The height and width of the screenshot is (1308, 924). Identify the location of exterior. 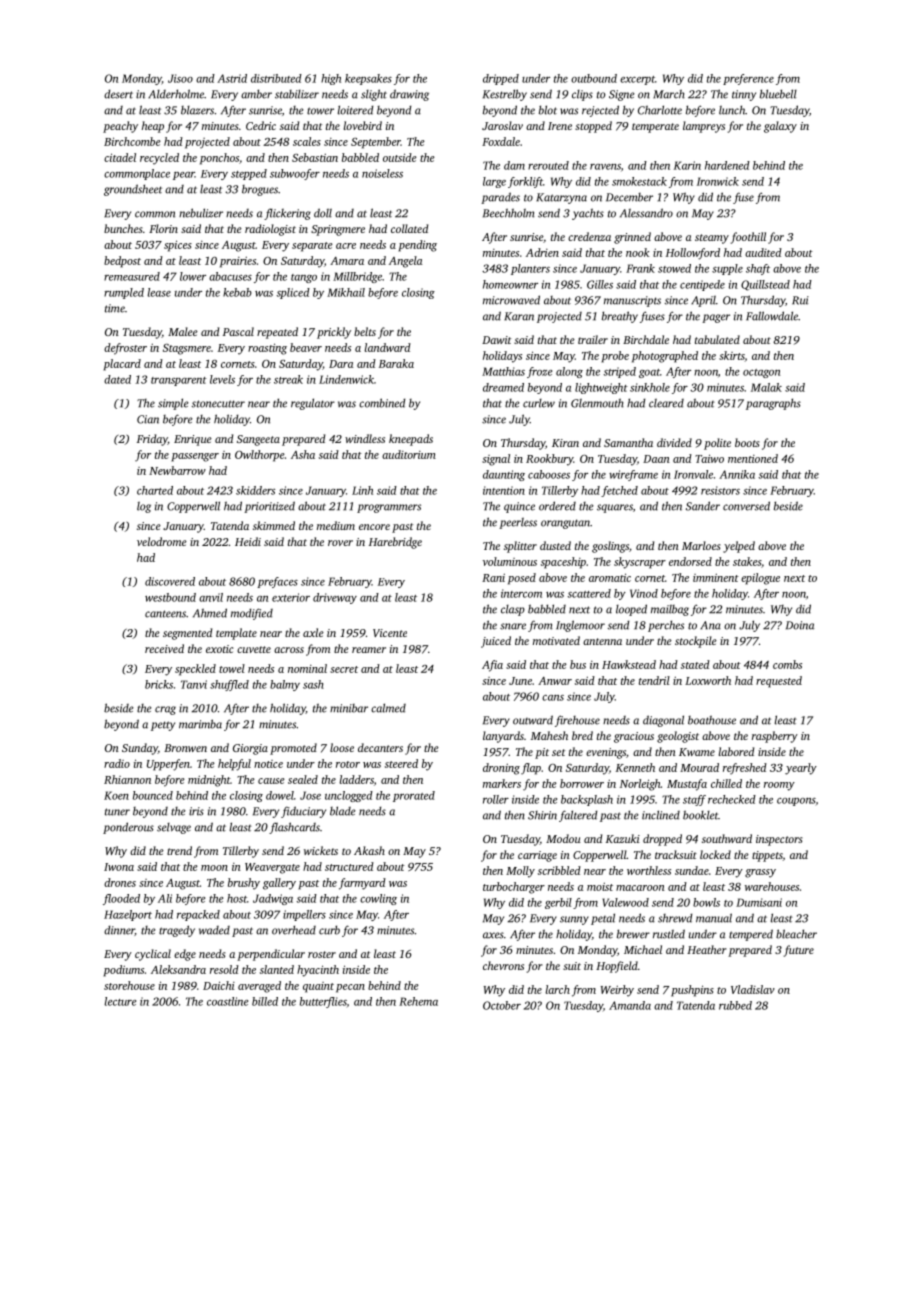
(291, 597).
